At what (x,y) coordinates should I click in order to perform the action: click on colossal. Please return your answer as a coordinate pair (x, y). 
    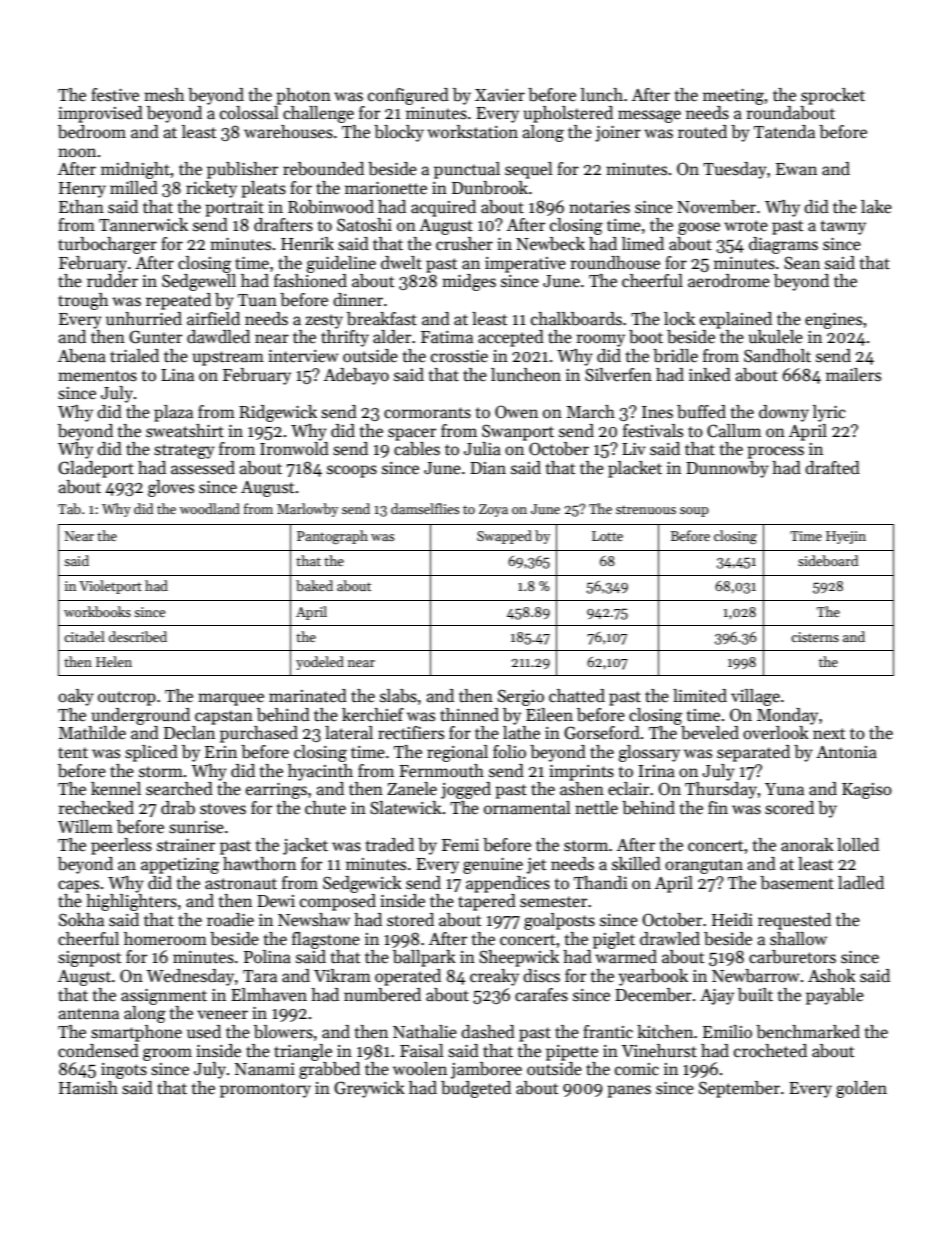
    Looking at the image, I should click on (249, 113).
